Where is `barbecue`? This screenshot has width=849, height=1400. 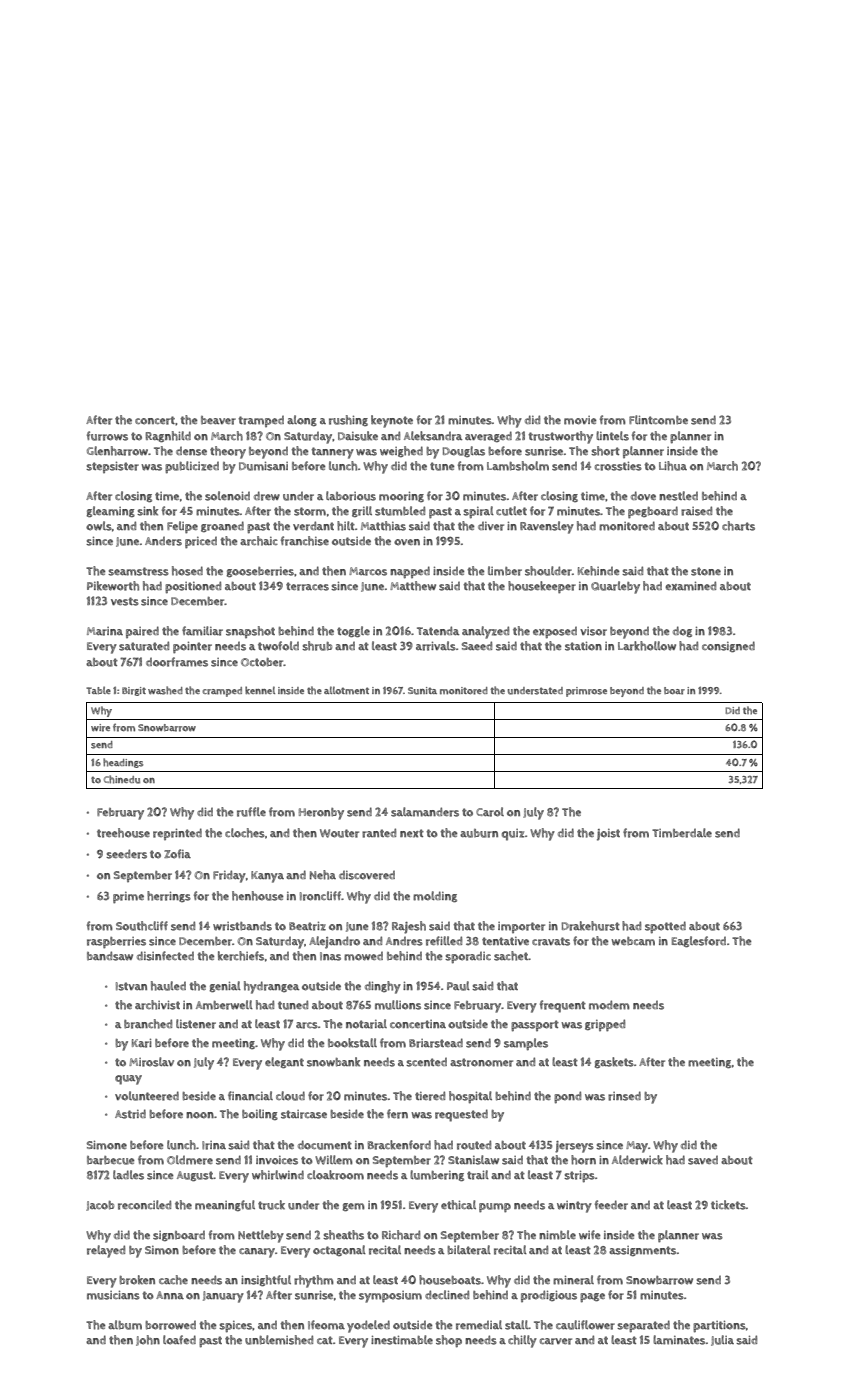
barbecue is located at coordinates (111, 1160).
